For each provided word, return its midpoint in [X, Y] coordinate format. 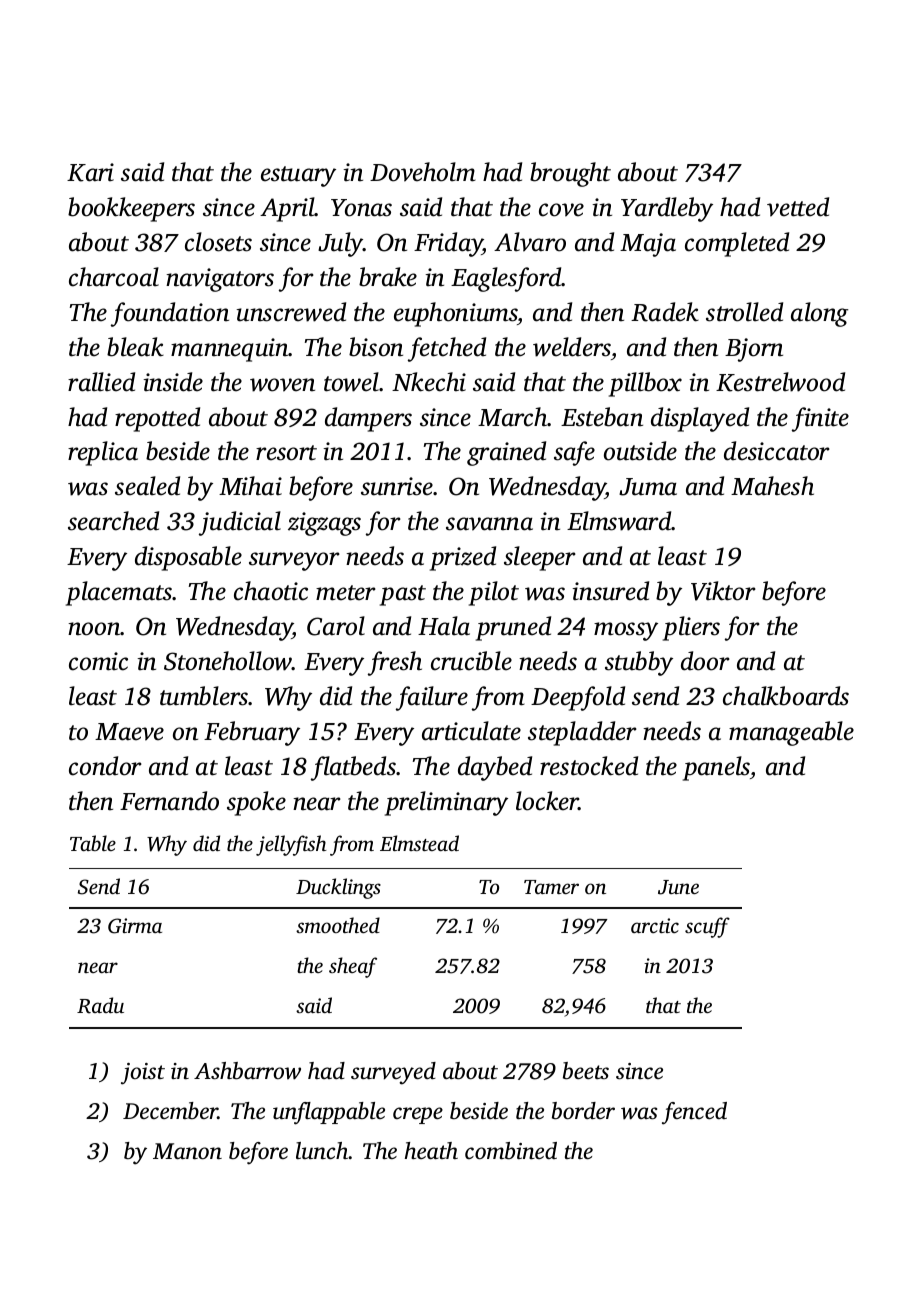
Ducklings [338, 888]
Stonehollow [228, 661]
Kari [90, 172]
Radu [100, 1005]
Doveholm [423, 172]
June [678, 887]
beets [586, 1071]
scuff [707, 927]
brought [570, 174]
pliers [691, 628]
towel [351, 382]
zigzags [324, 524]
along [819, 314]
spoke [256, 803]
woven [282, 385]
